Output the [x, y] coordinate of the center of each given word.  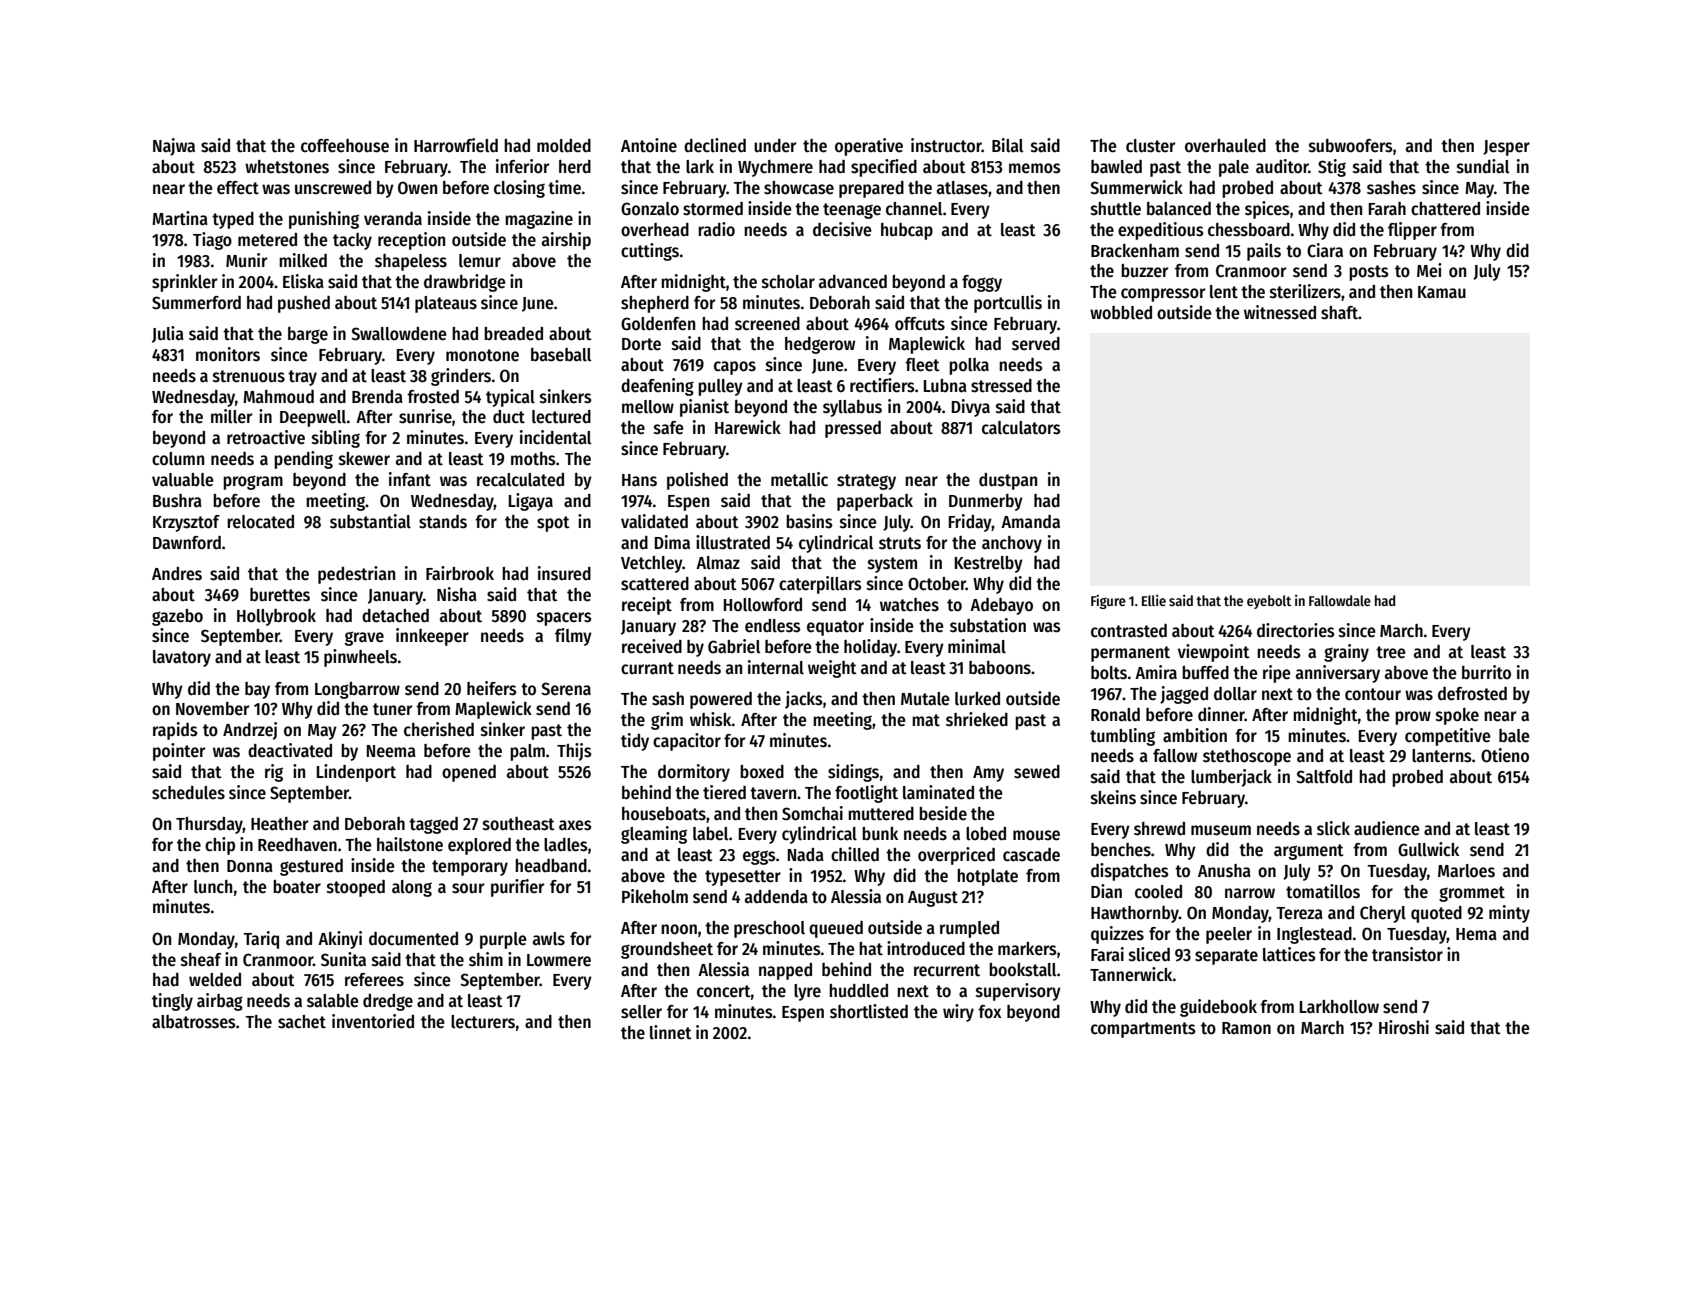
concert [724, 991]
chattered [1445, 209]
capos [735, 368]
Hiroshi [1404, 1027]
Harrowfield [456, 145]
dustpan [1008, 481]
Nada [806, 855]
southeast [519, 824]
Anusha [1224, 871]
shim [486, 959]
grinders [461, 377]
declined [715, 145]
